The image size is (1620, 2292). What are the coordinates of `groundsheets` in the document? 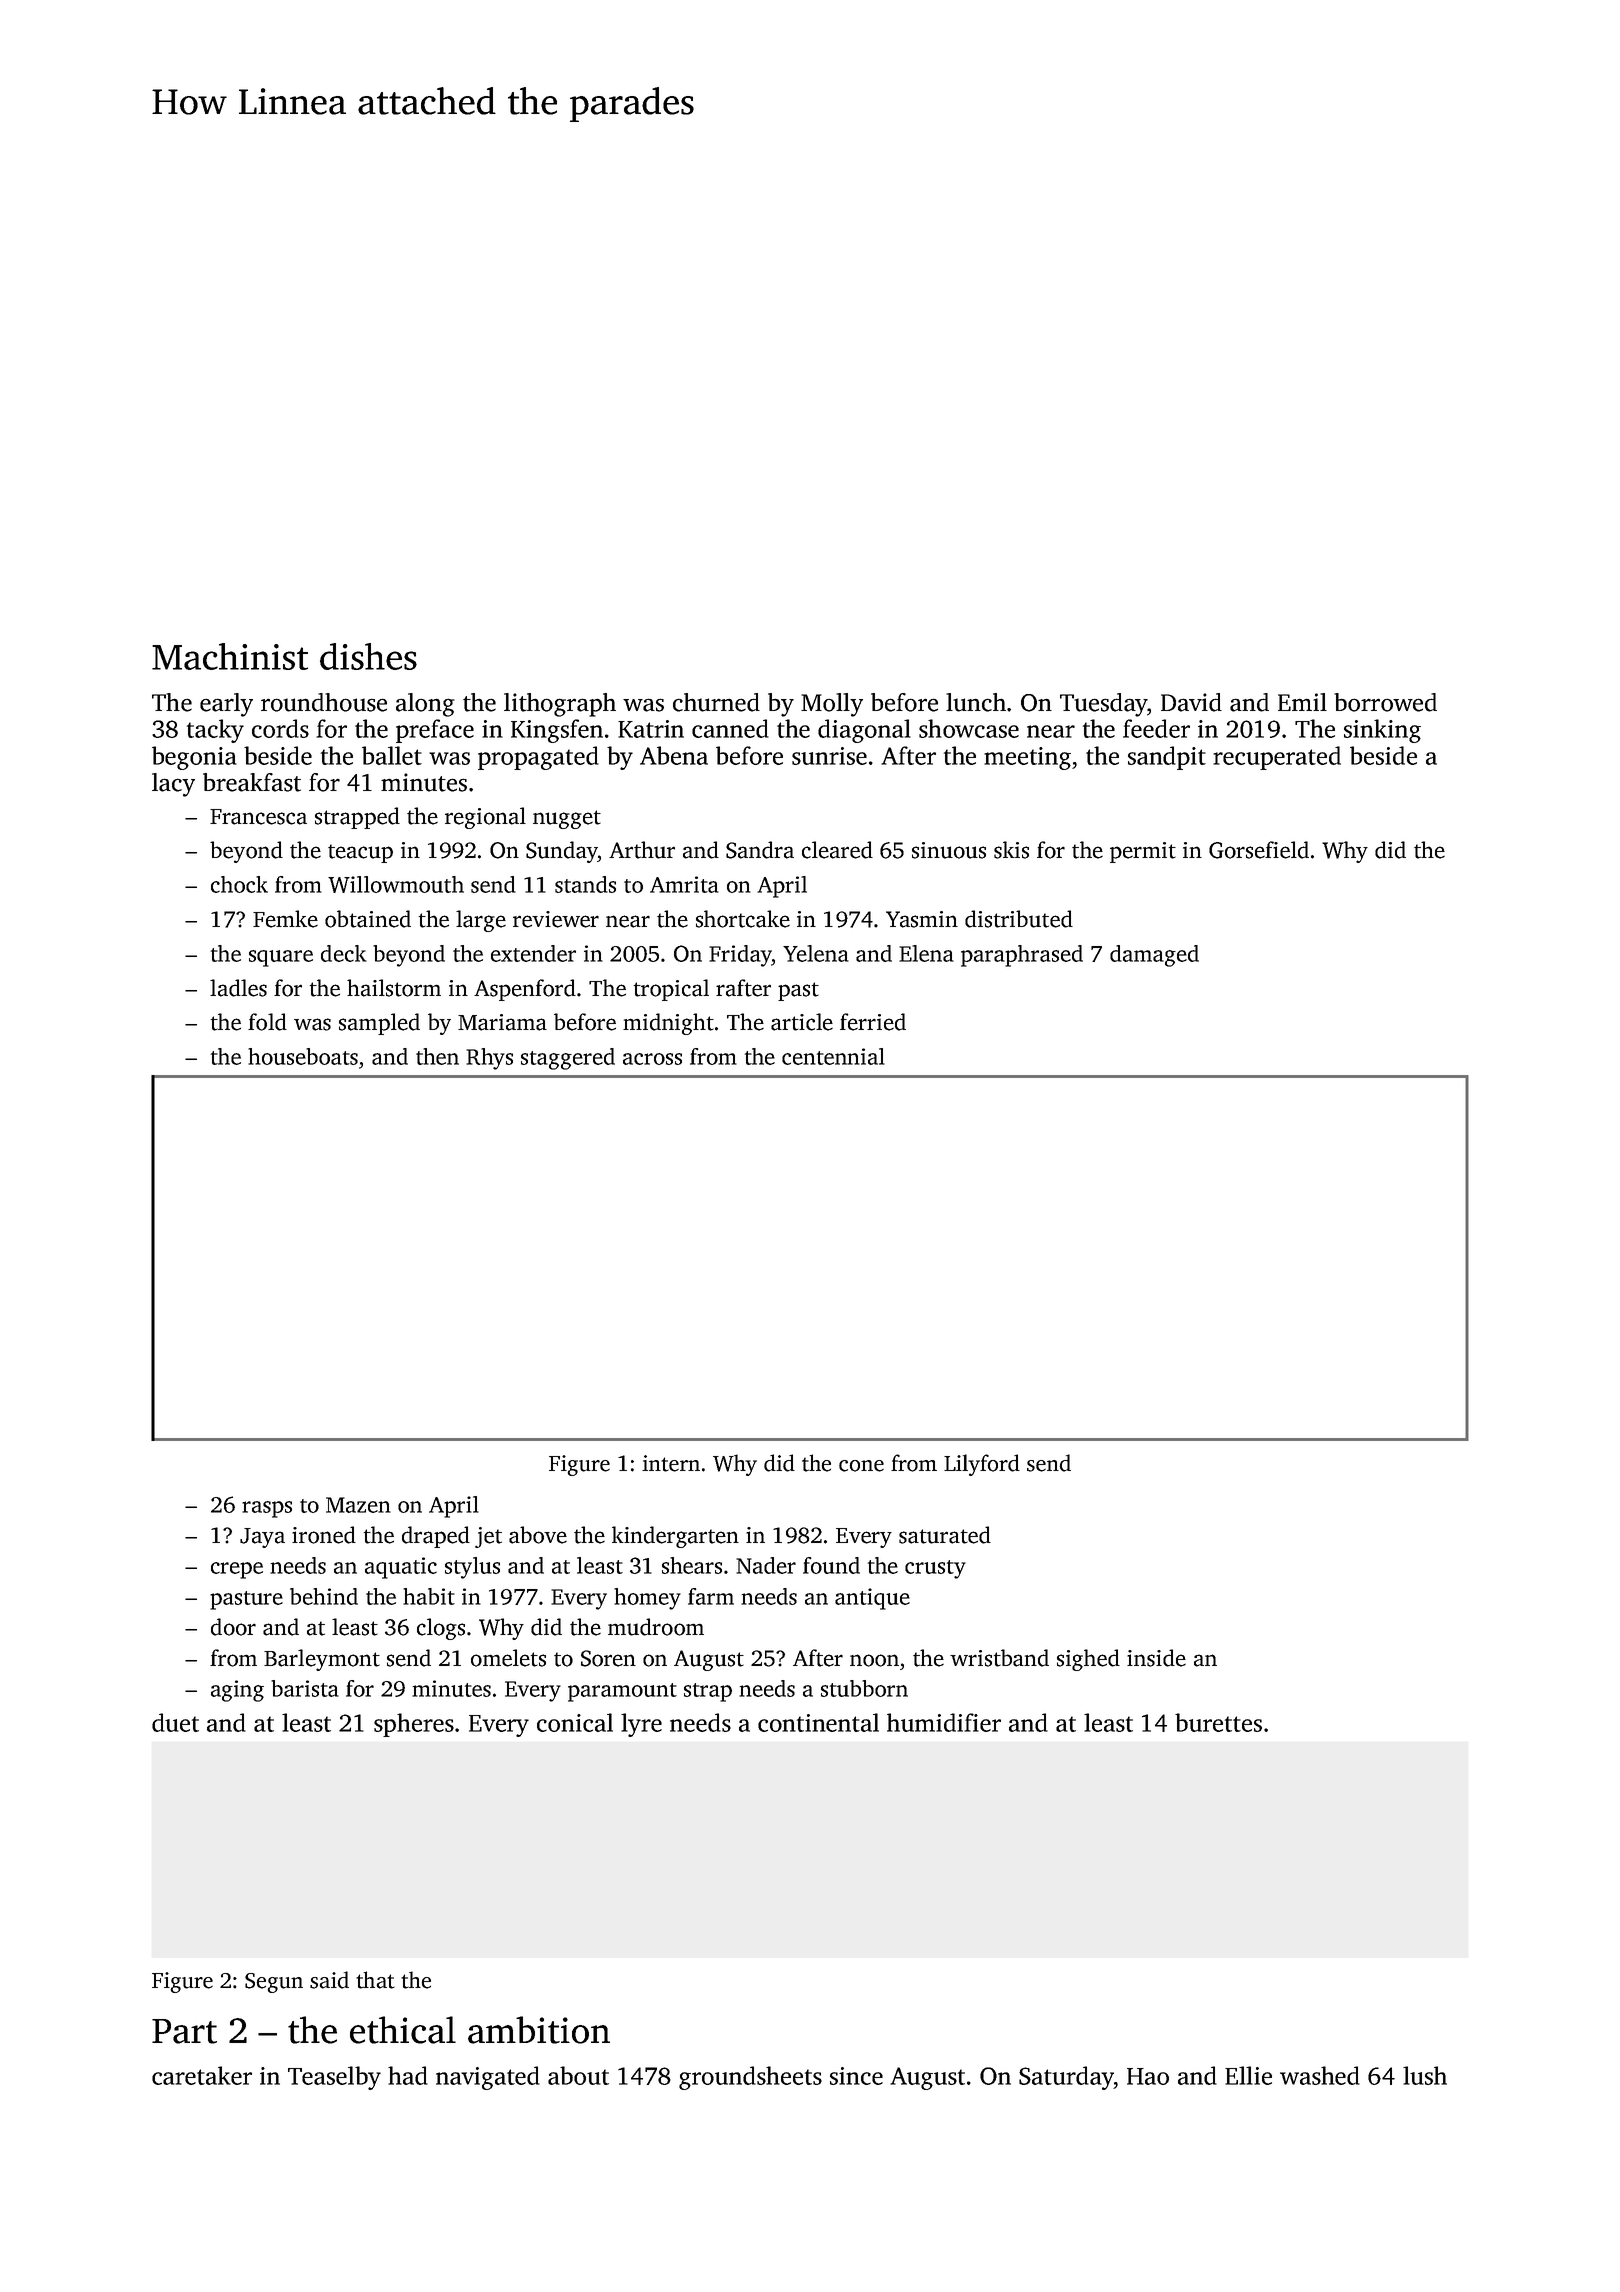 It's located at (750, 2078).
